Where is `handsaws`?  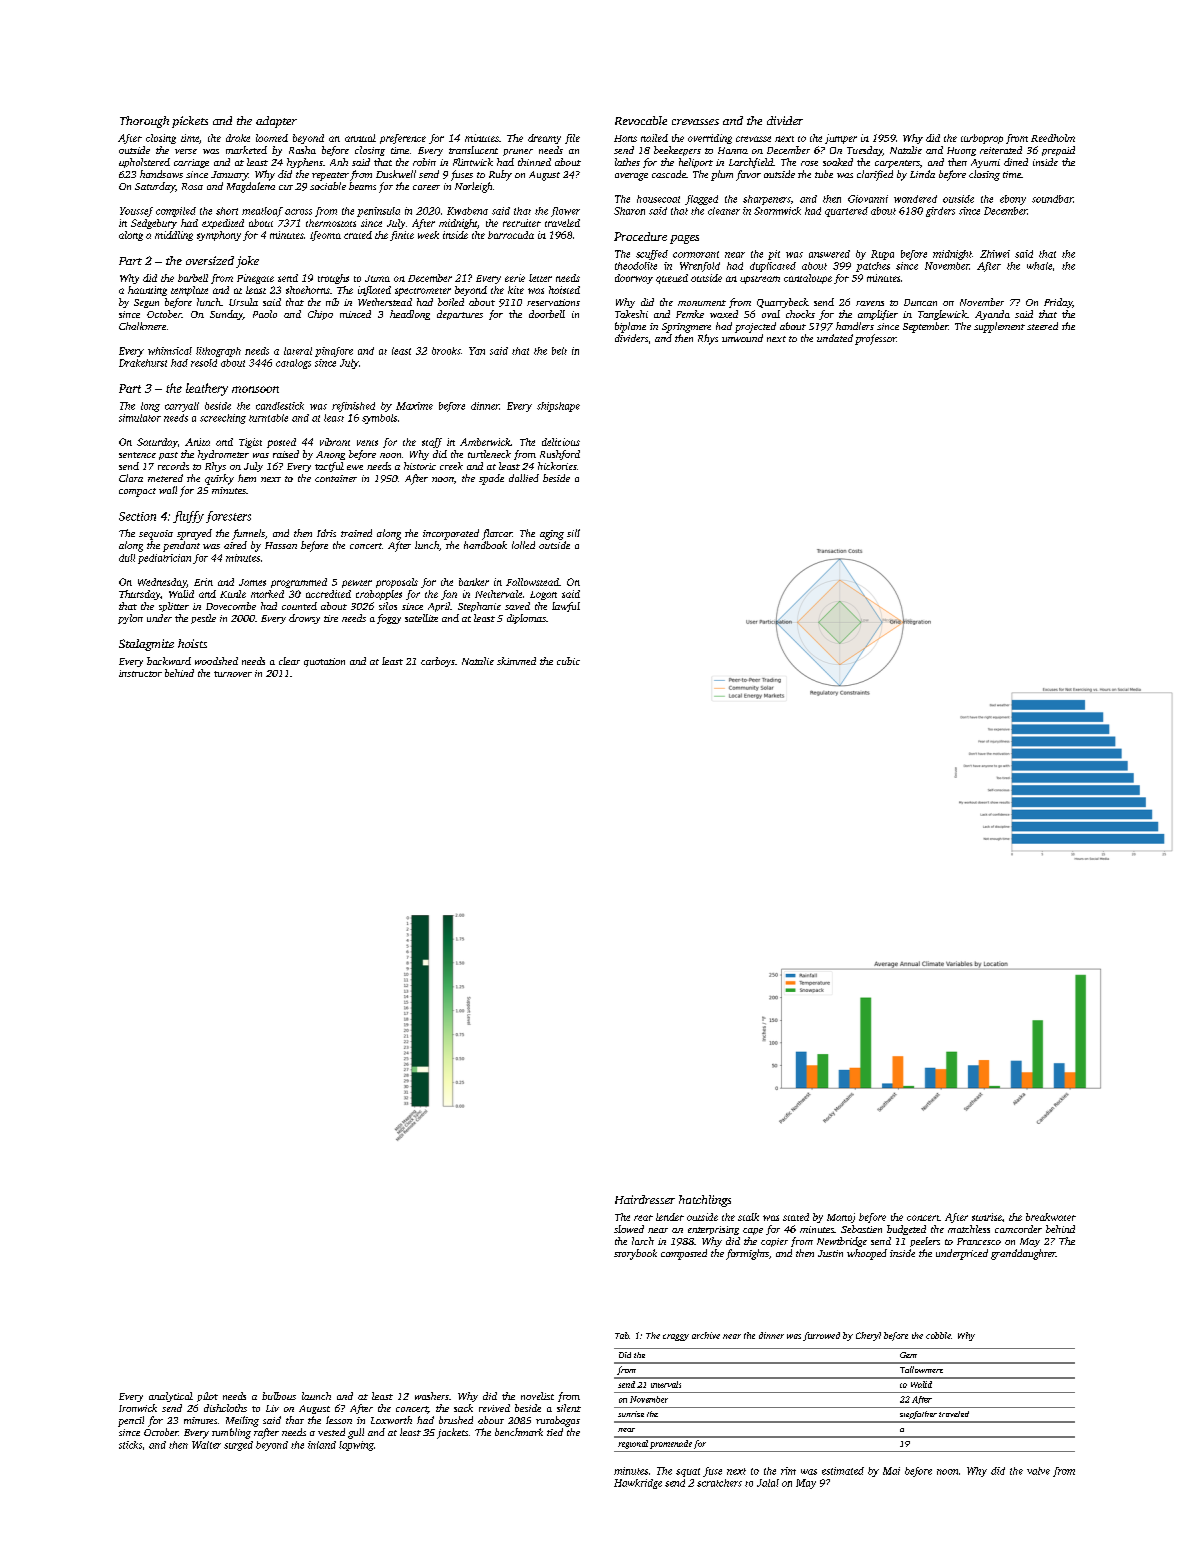 handsaws is located at coordinates (161, 174).
